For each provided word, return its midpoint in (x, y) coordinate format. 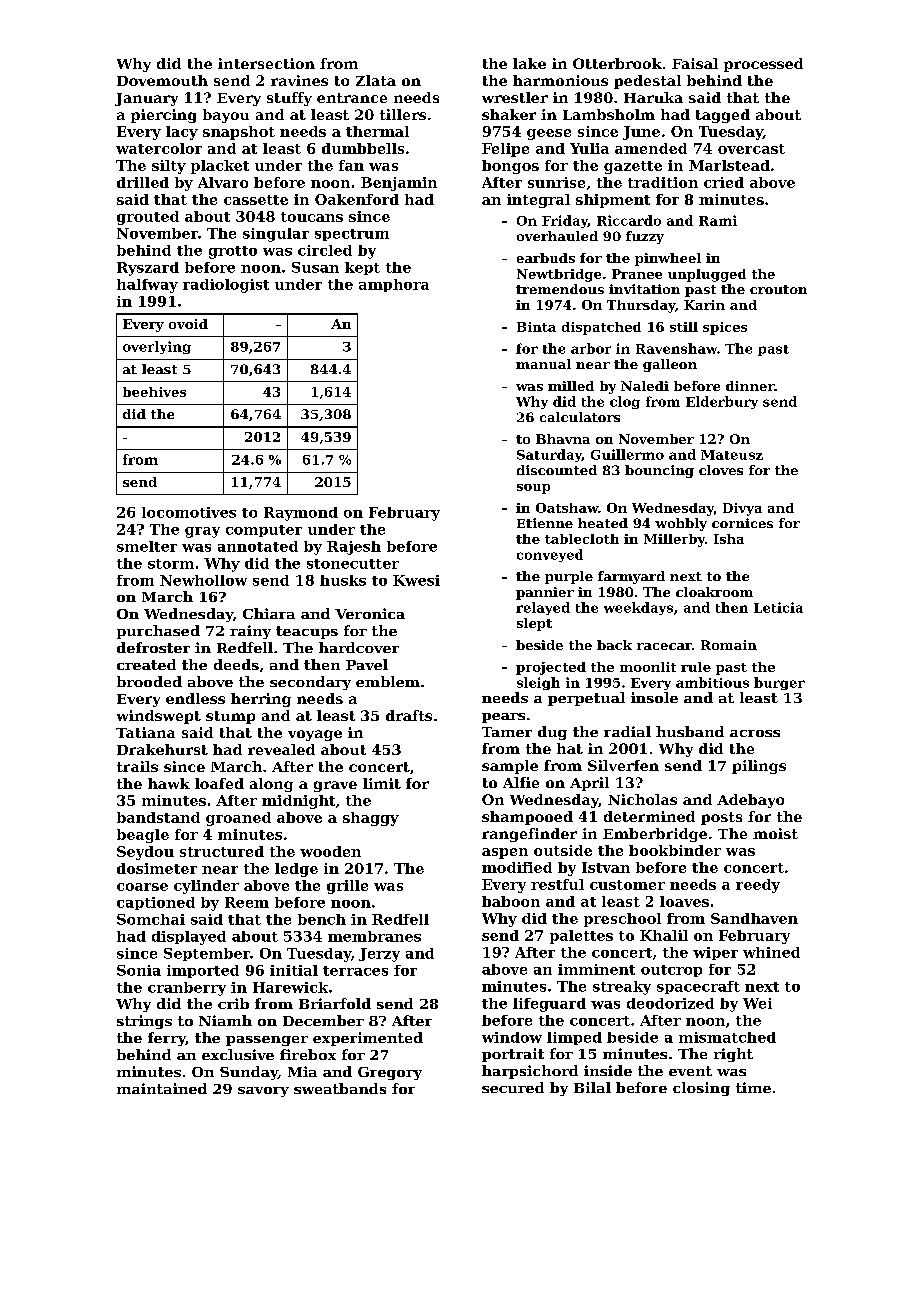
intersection (266, 63)
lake (529, 63)
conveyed (550, 555)
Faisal (695, 63)
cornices (742, 523)
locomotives (189, 512)
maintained (162, 1088)
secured (513, 1087)
